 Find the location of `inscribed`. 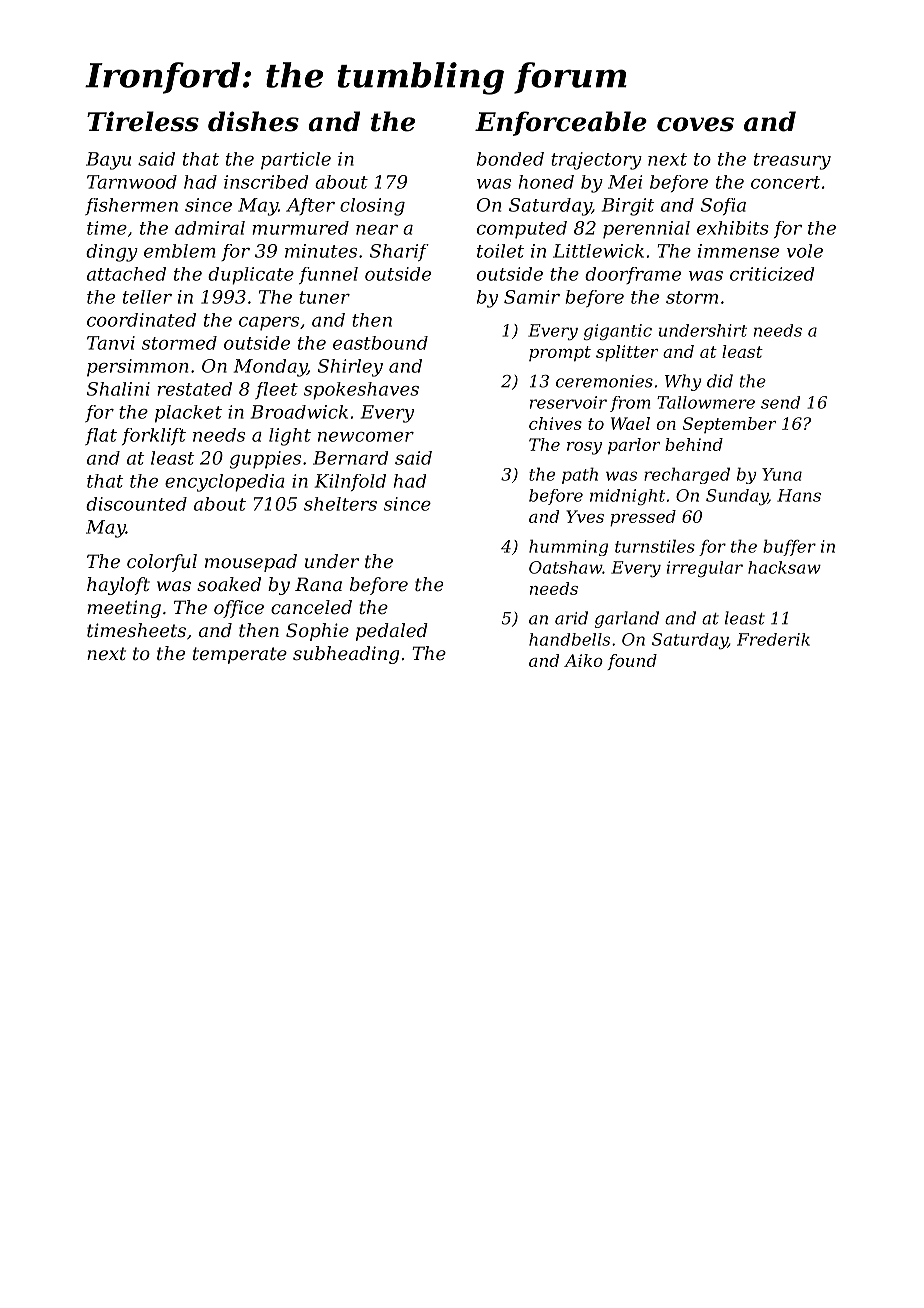

inscribed is located at coordinates (266, 182).
